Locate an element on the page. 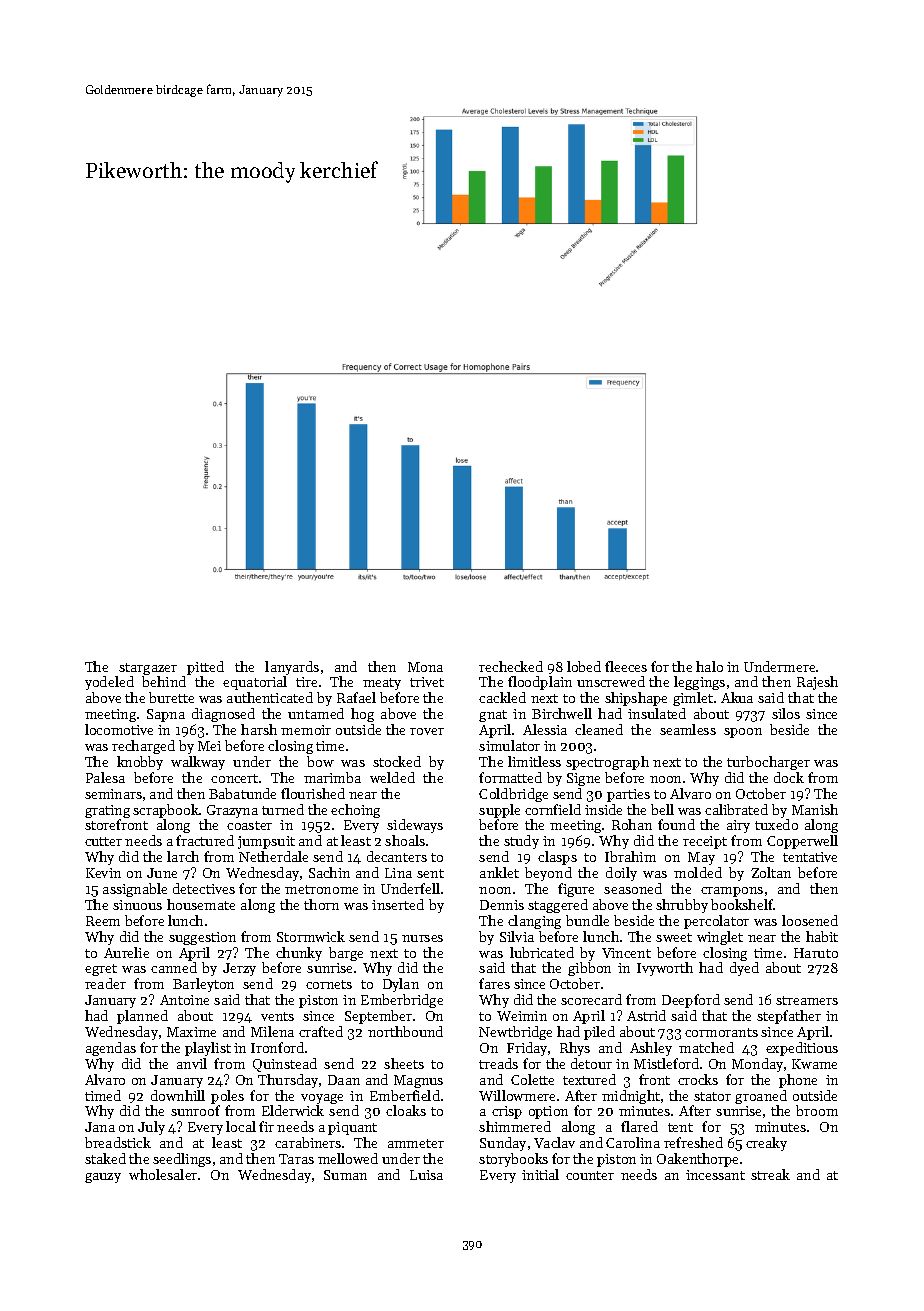 The height and width of the image is (1311, 924). walkway is located at coordinates (198, 763).
